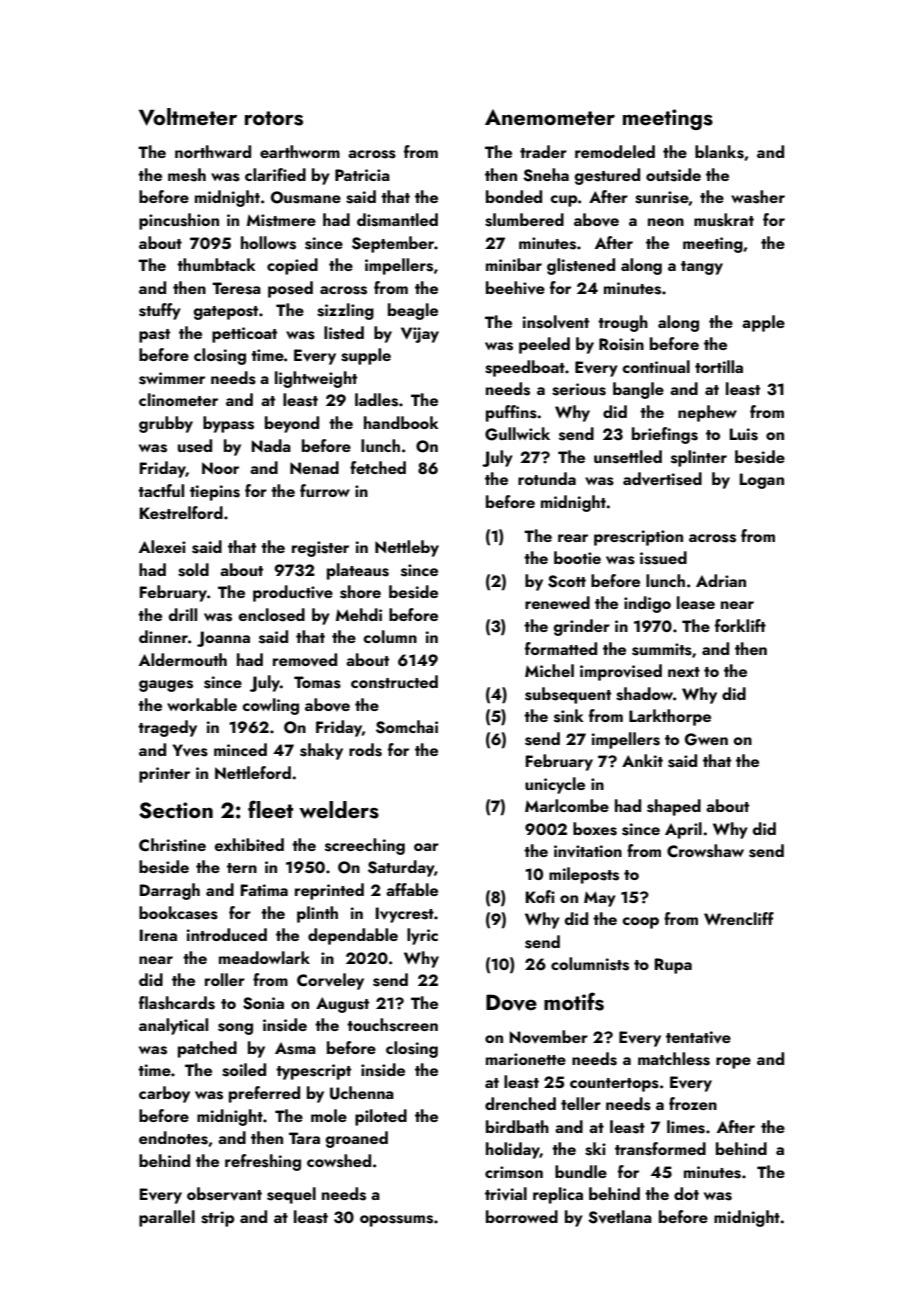 The width and height of the page is (924, 1314). What do you see at coordinates (686, 1127) in the page?
I see `limes` at bounding box center [686, 1127].
